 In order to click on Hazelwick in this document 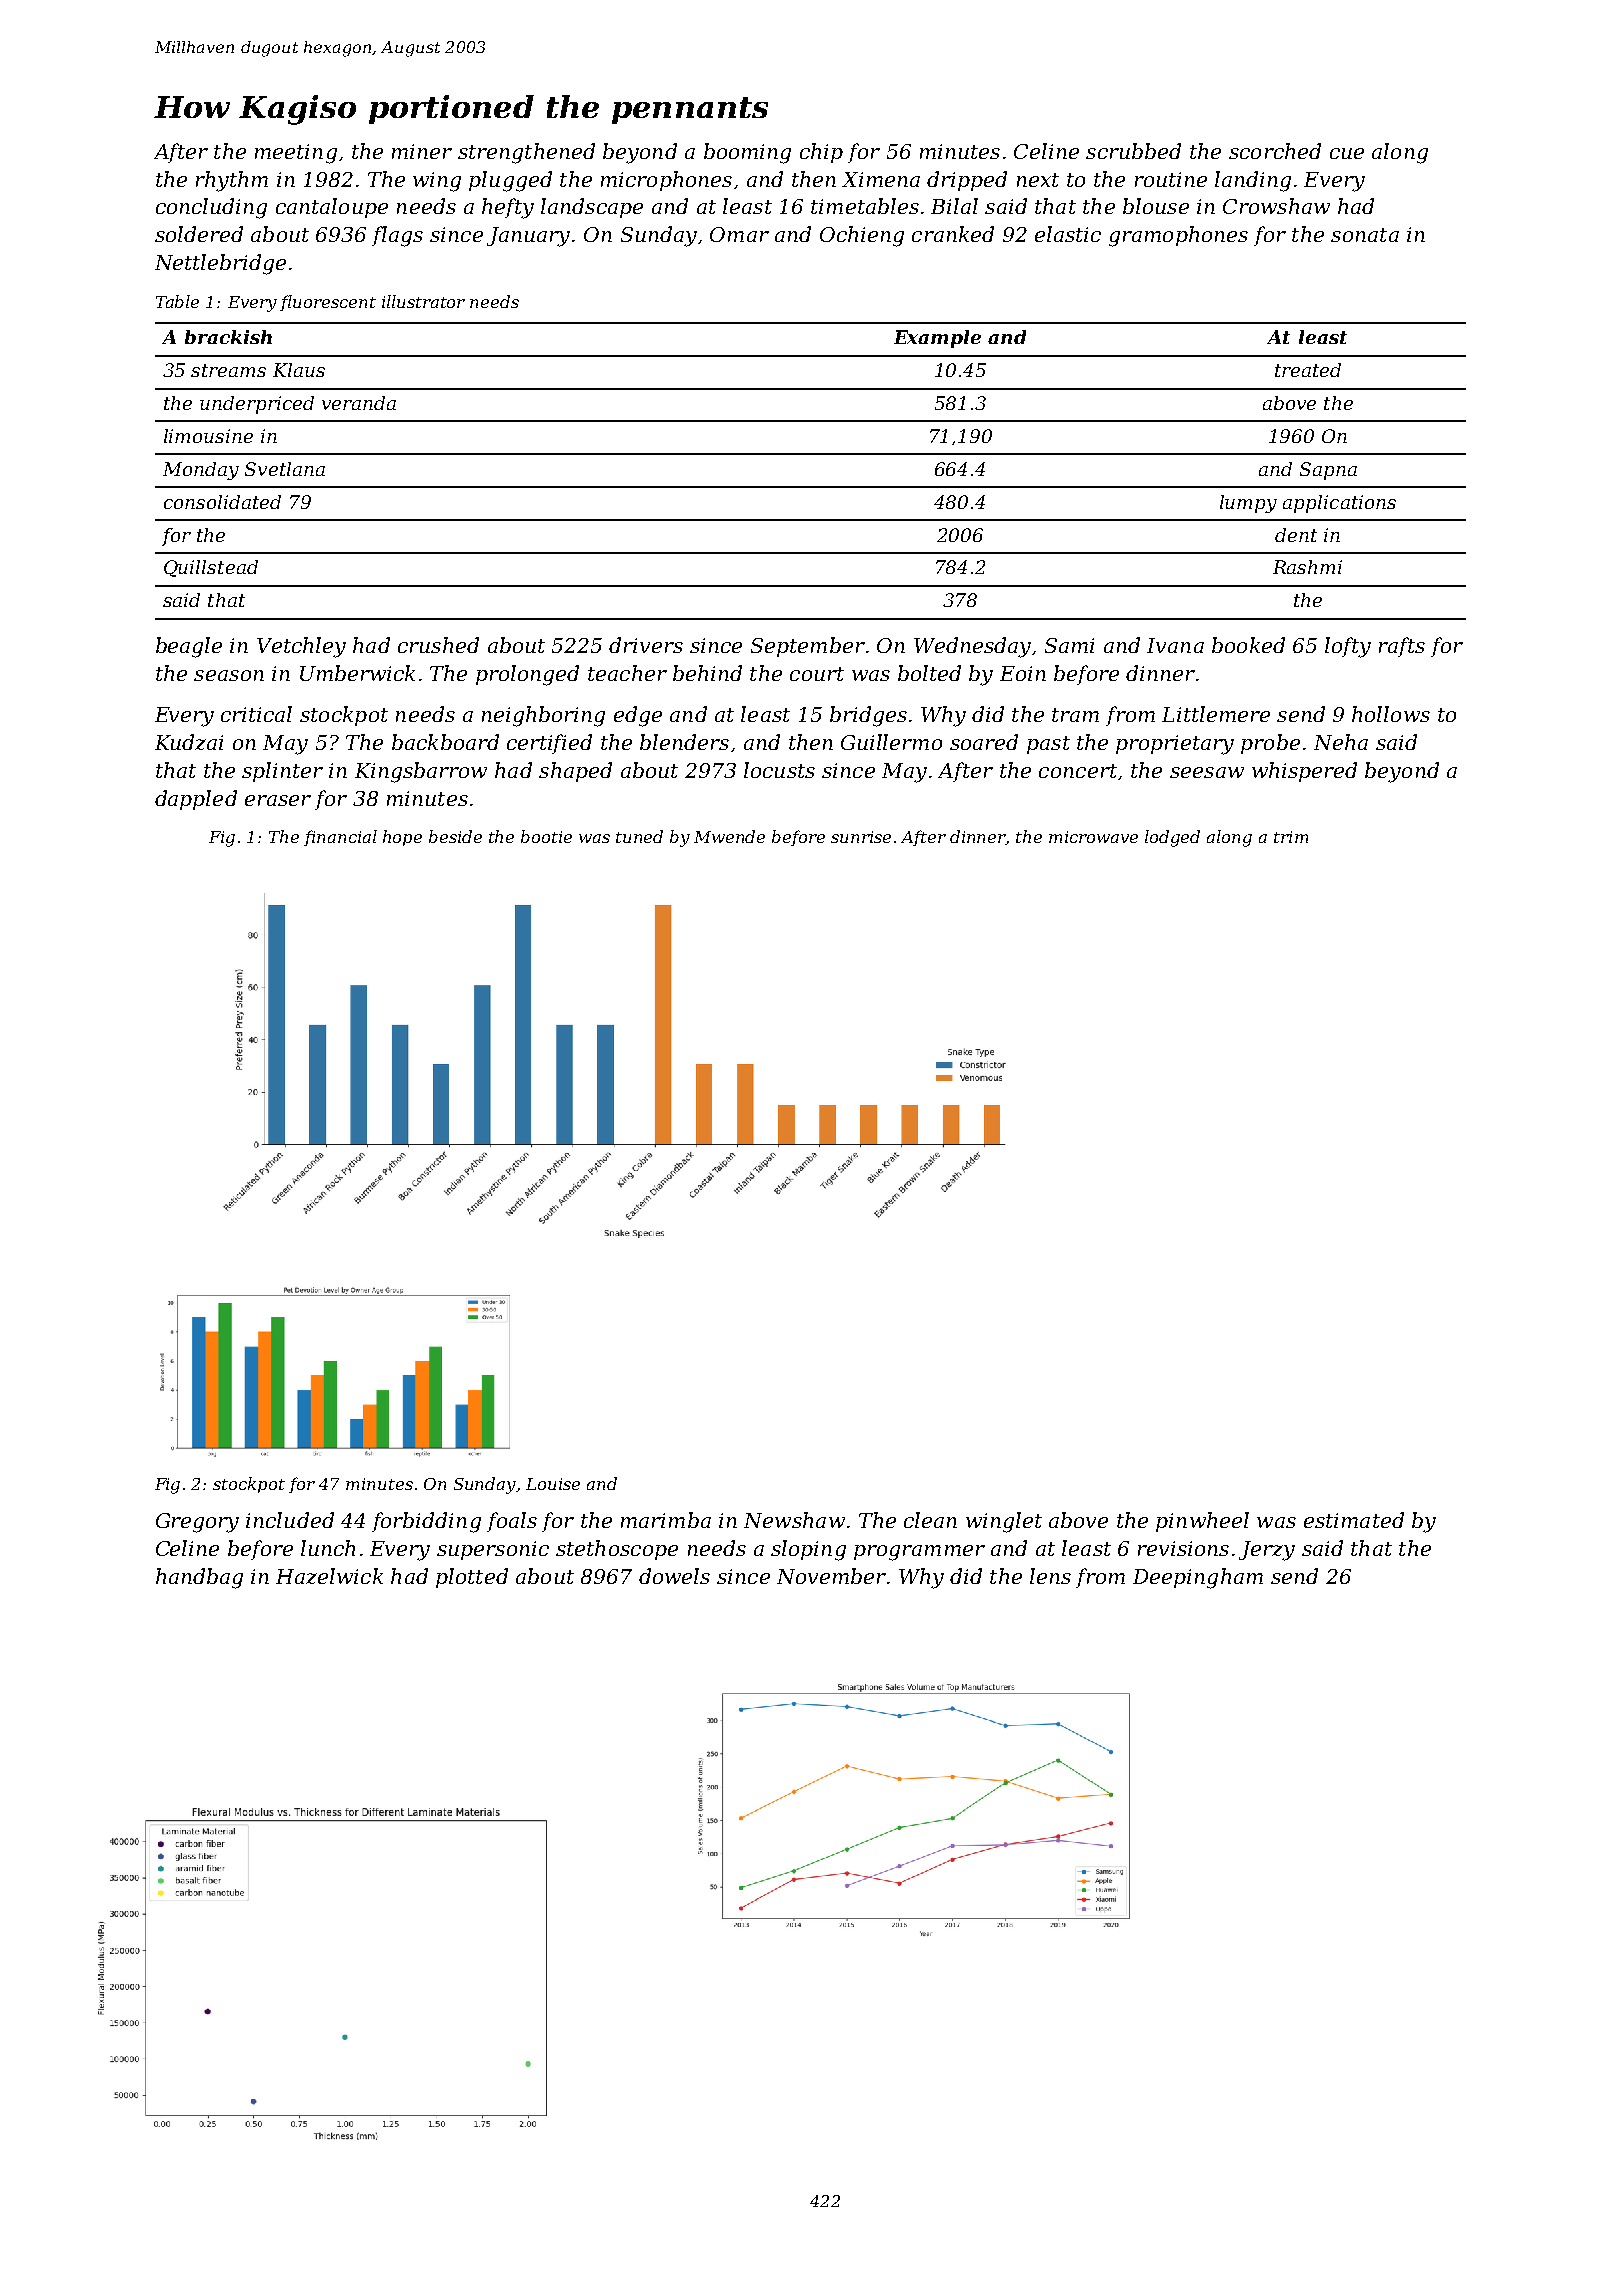, I will do `click(329, 1576)`.
